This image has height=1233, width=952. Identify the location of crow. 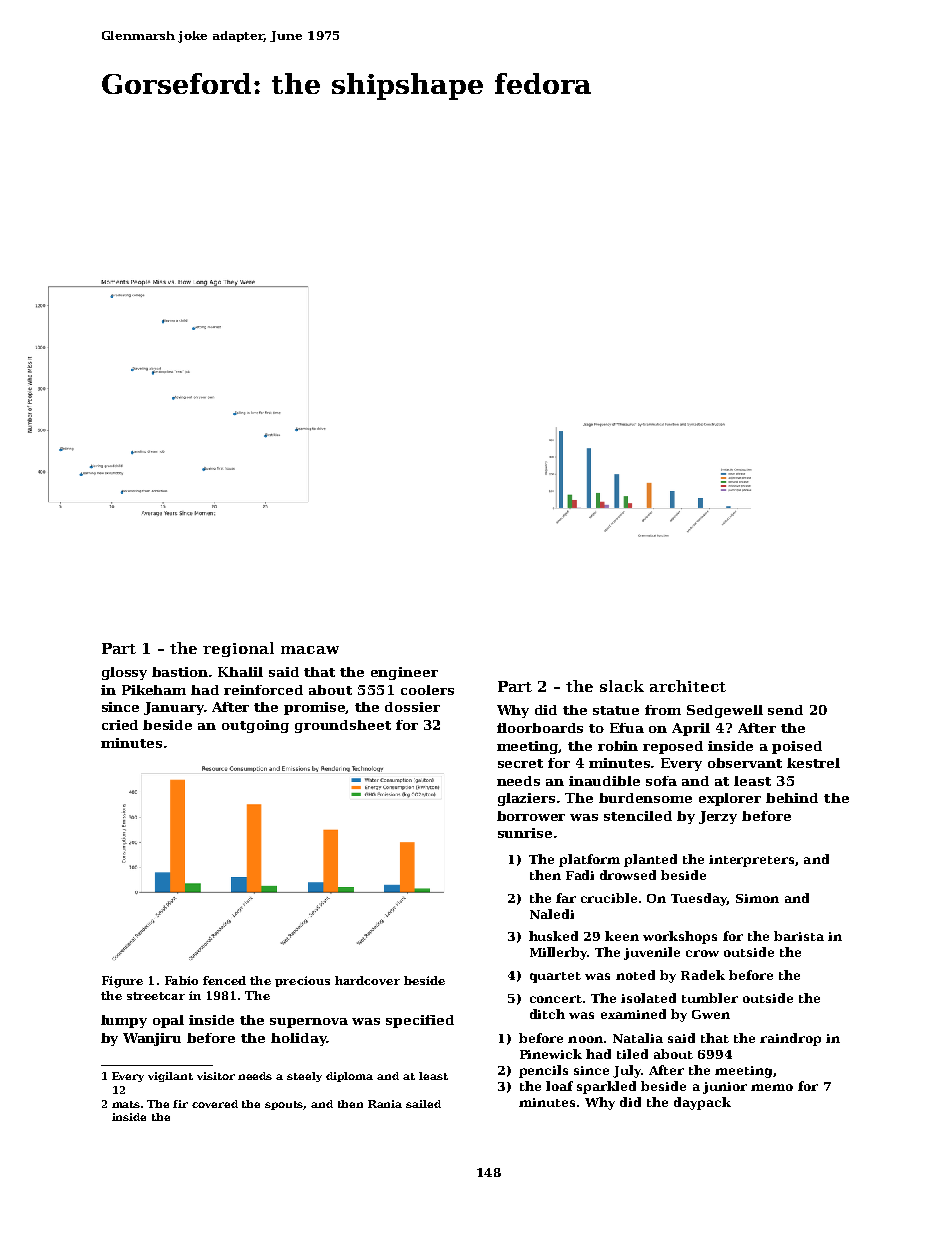
(702, 953).
